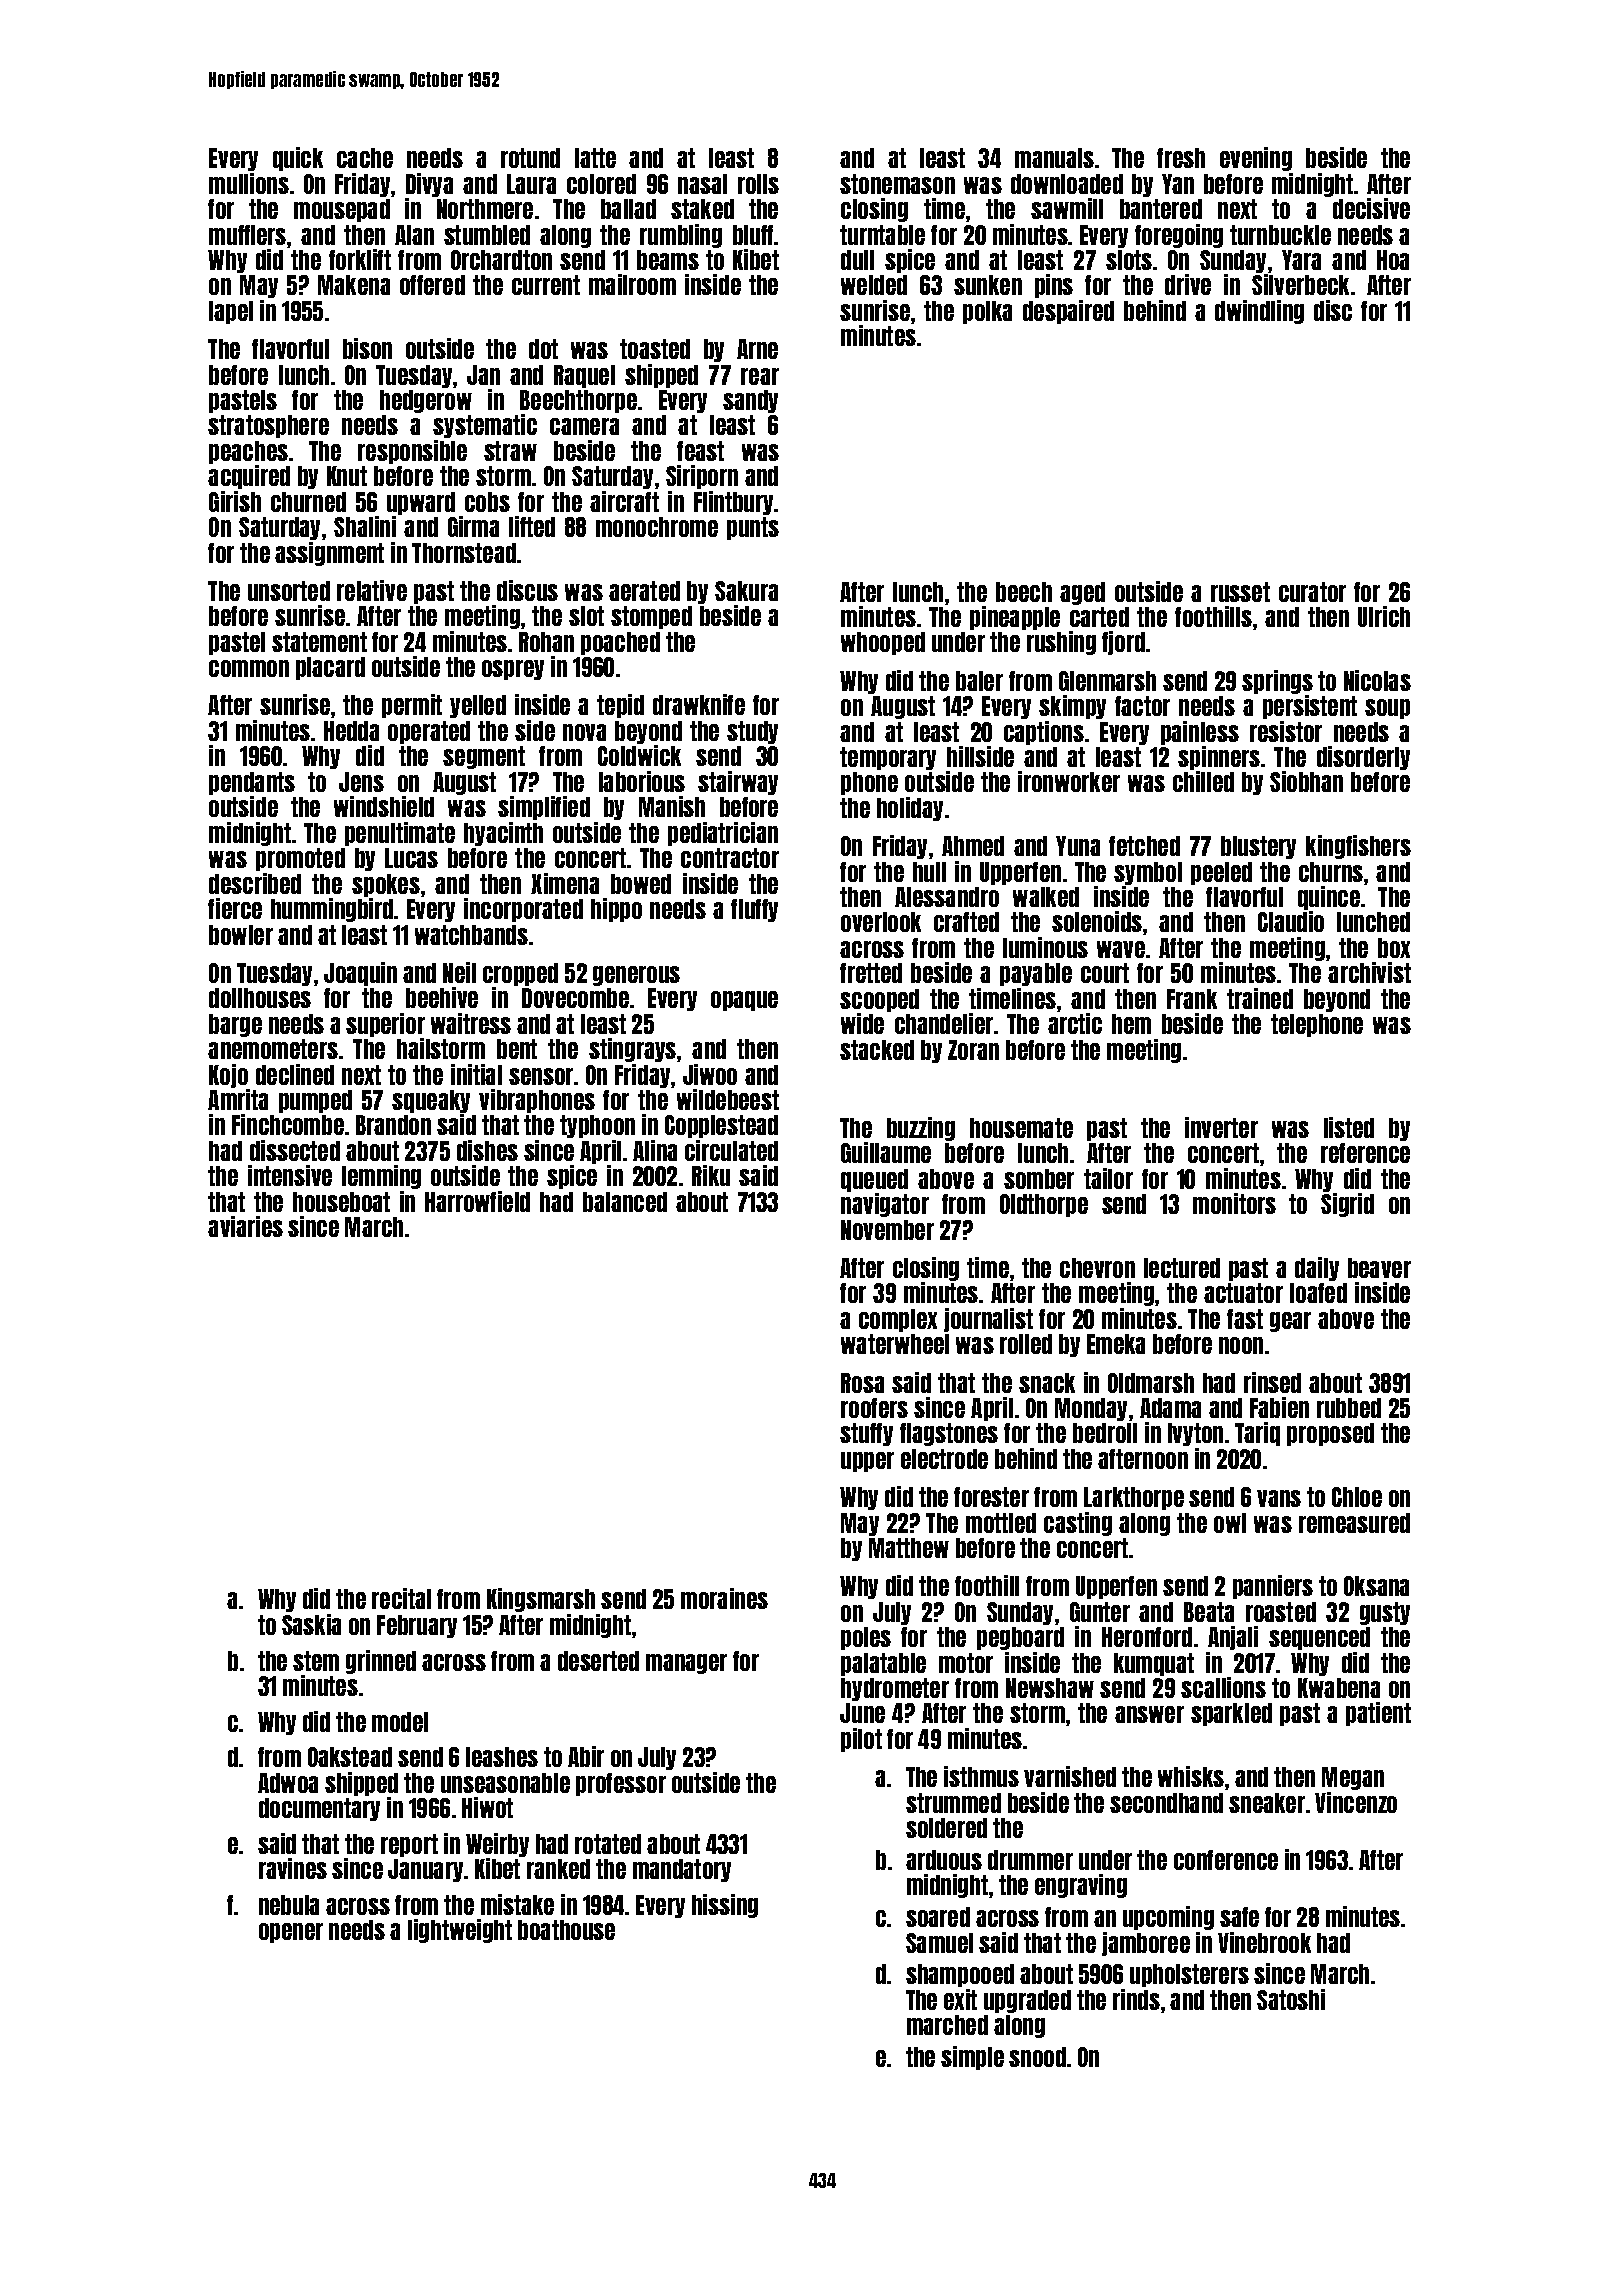 This image has width=1620, height=2292. I want to click on houseboat, so click(341, 1202).
